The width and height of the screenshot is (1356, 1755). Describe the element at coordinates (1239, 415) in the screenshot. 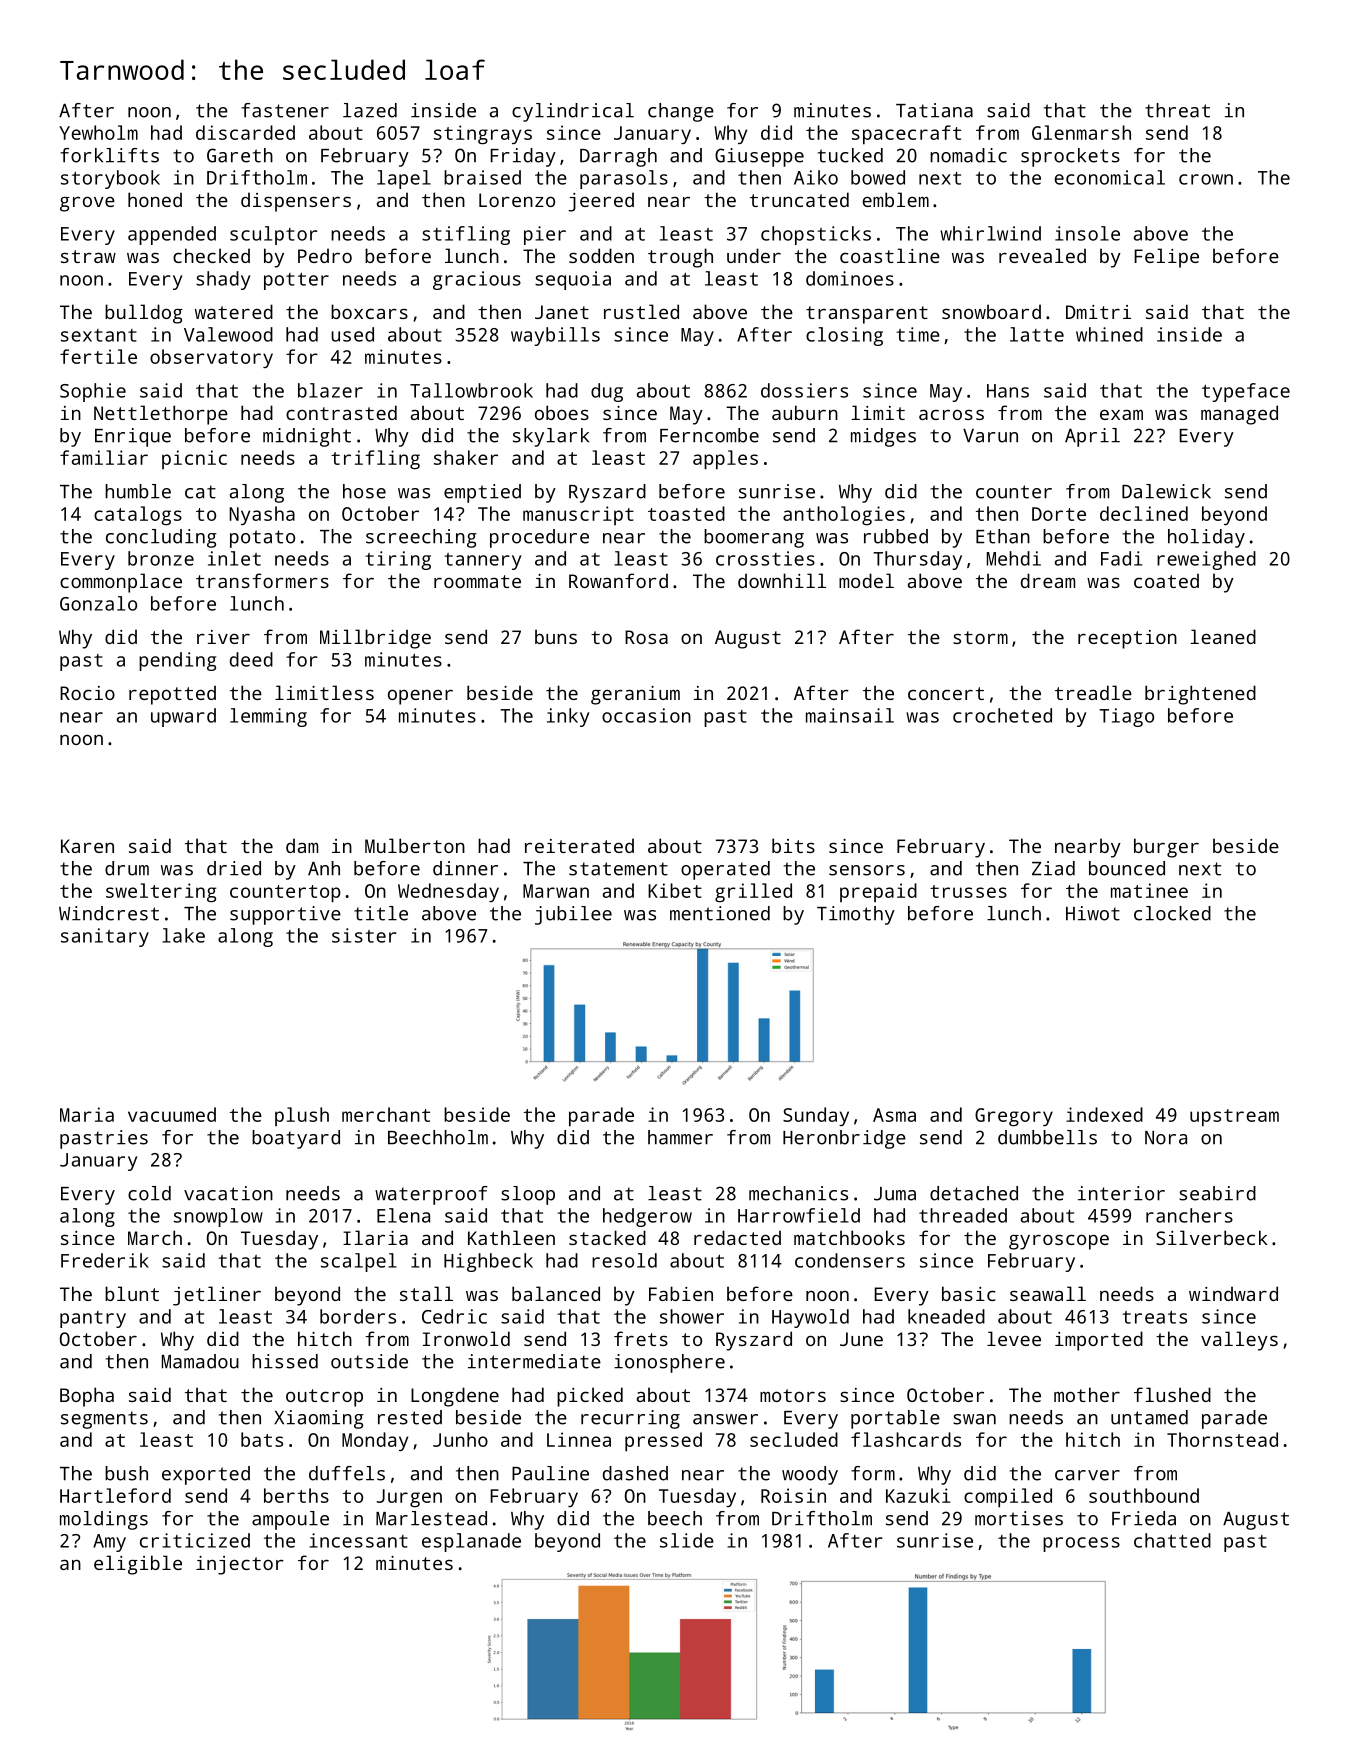

I see `managed` at that location.
